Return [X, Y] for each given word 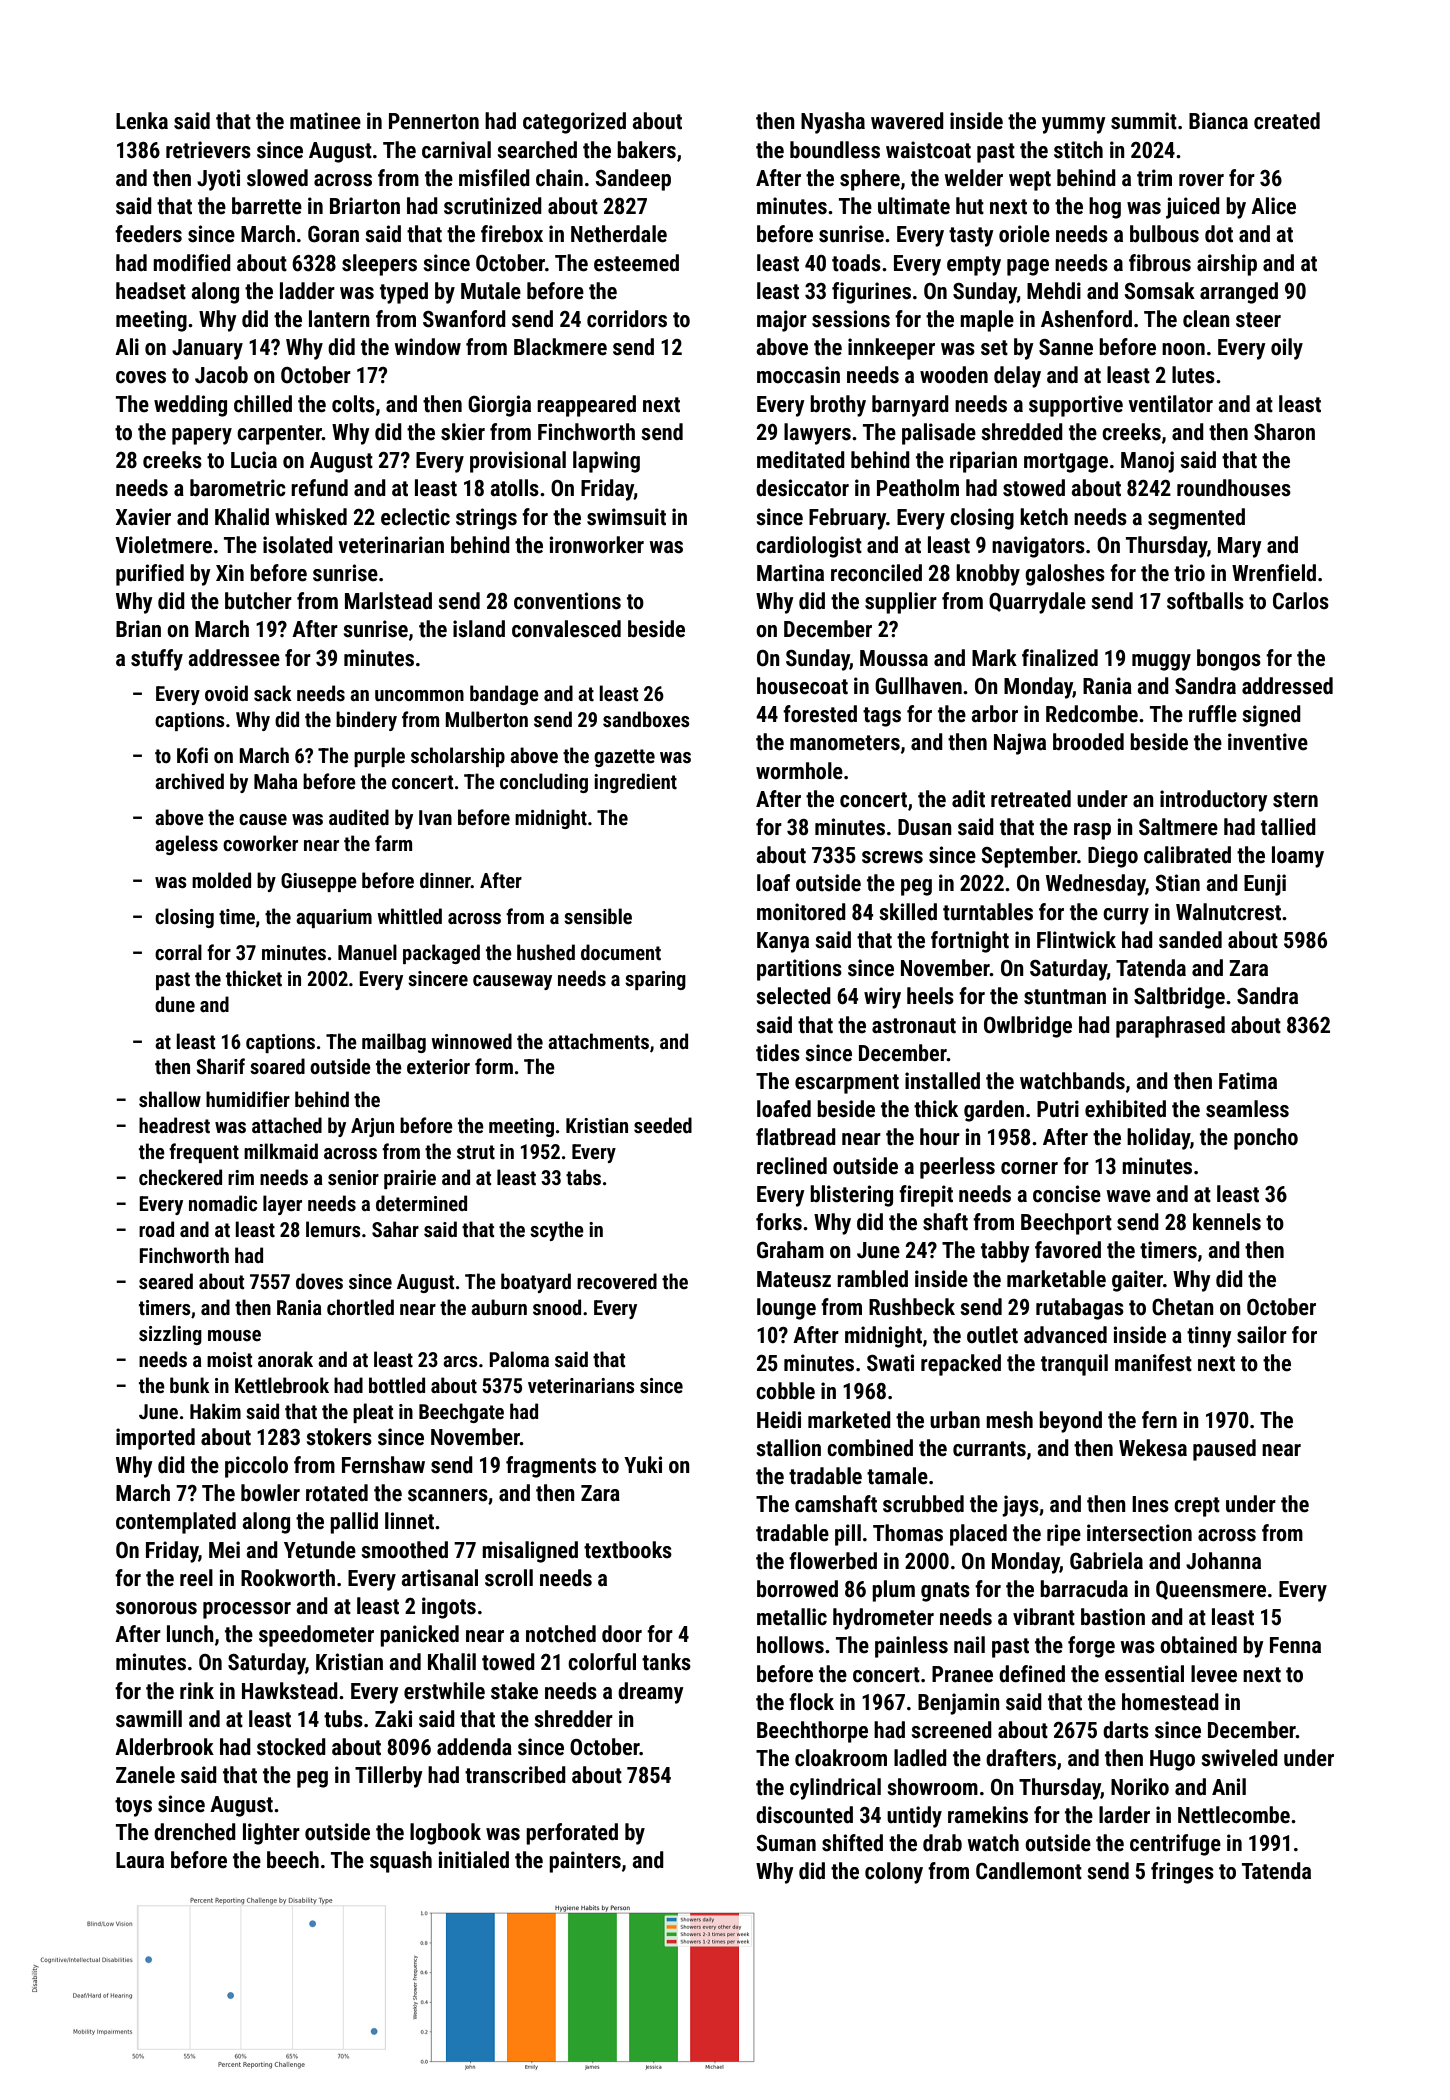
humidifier [248, 1099]
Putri [1058, 1109]
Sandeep [633, 180]
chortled [360, 1307]
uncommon [419, 695]
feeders [148, 234]
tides [778, 1053]
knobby [988, 575]
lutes [1193, 375]
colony [894, 1873]
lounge [786, 1309]
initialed [473, 1860]
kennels [1227, 1222]
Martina [790, 573]
